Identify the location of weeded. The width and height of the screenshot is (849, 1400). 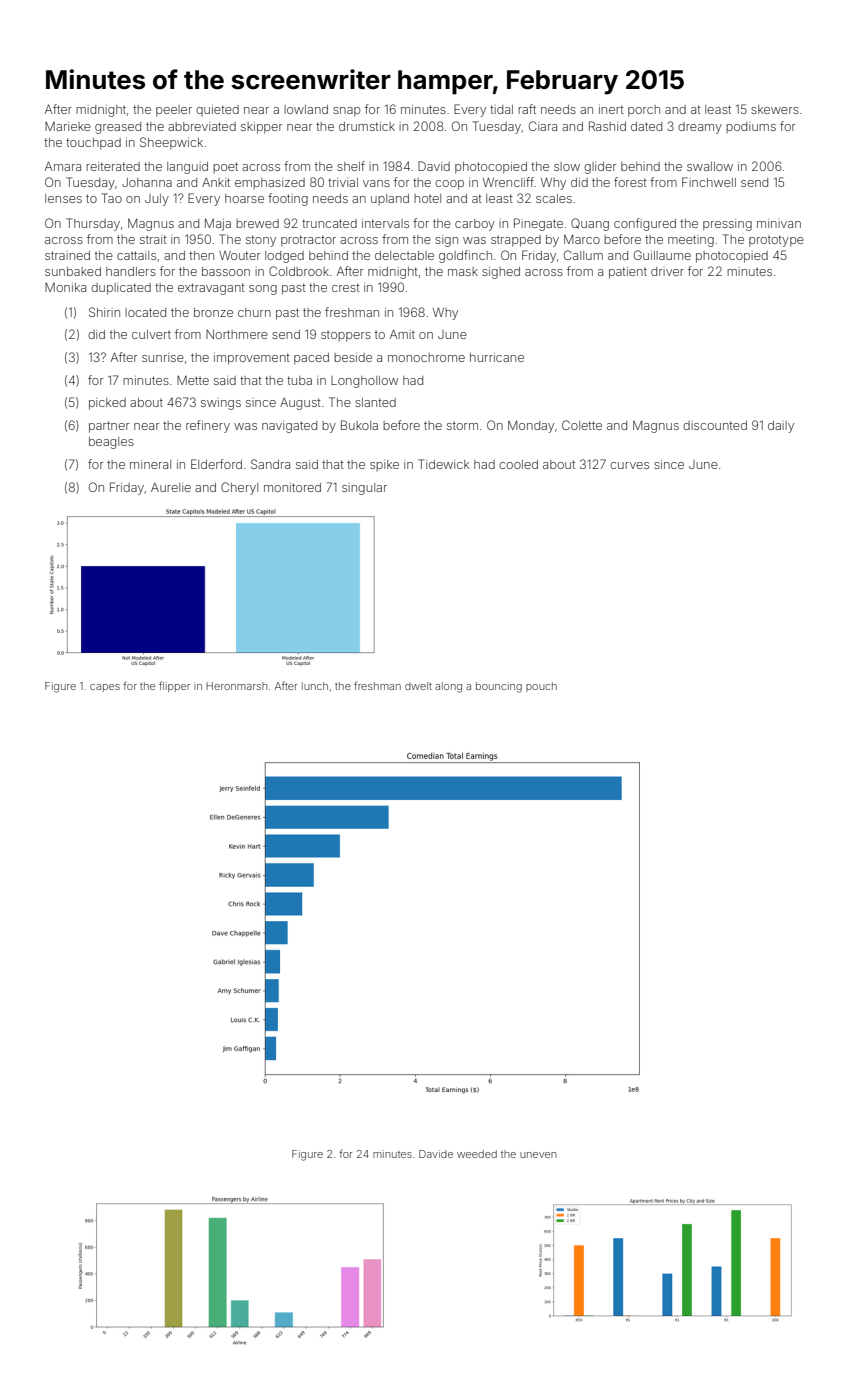
(477, 1154).
